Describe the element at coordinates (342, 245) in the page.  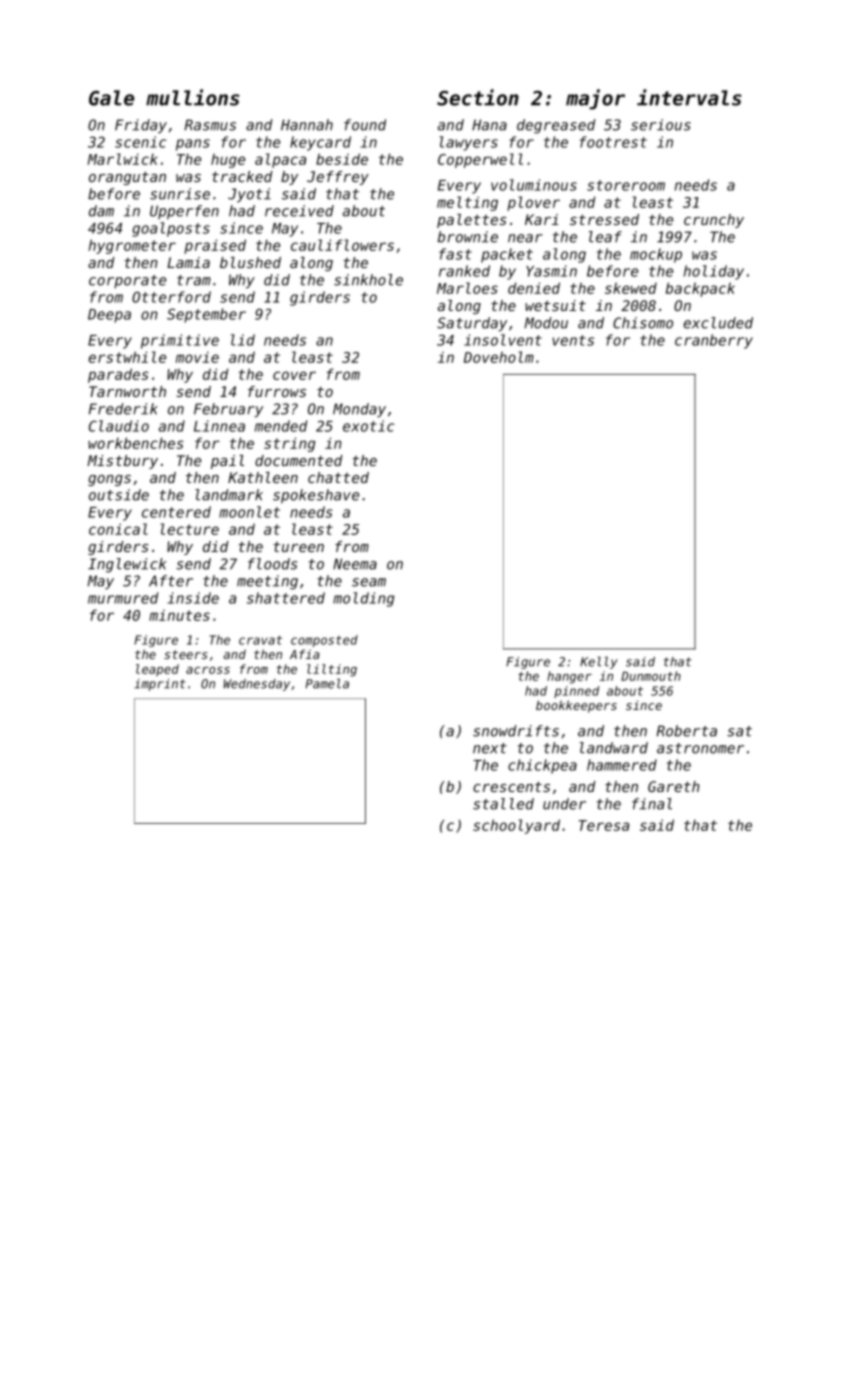
I see `cauliflowers` at that location.
